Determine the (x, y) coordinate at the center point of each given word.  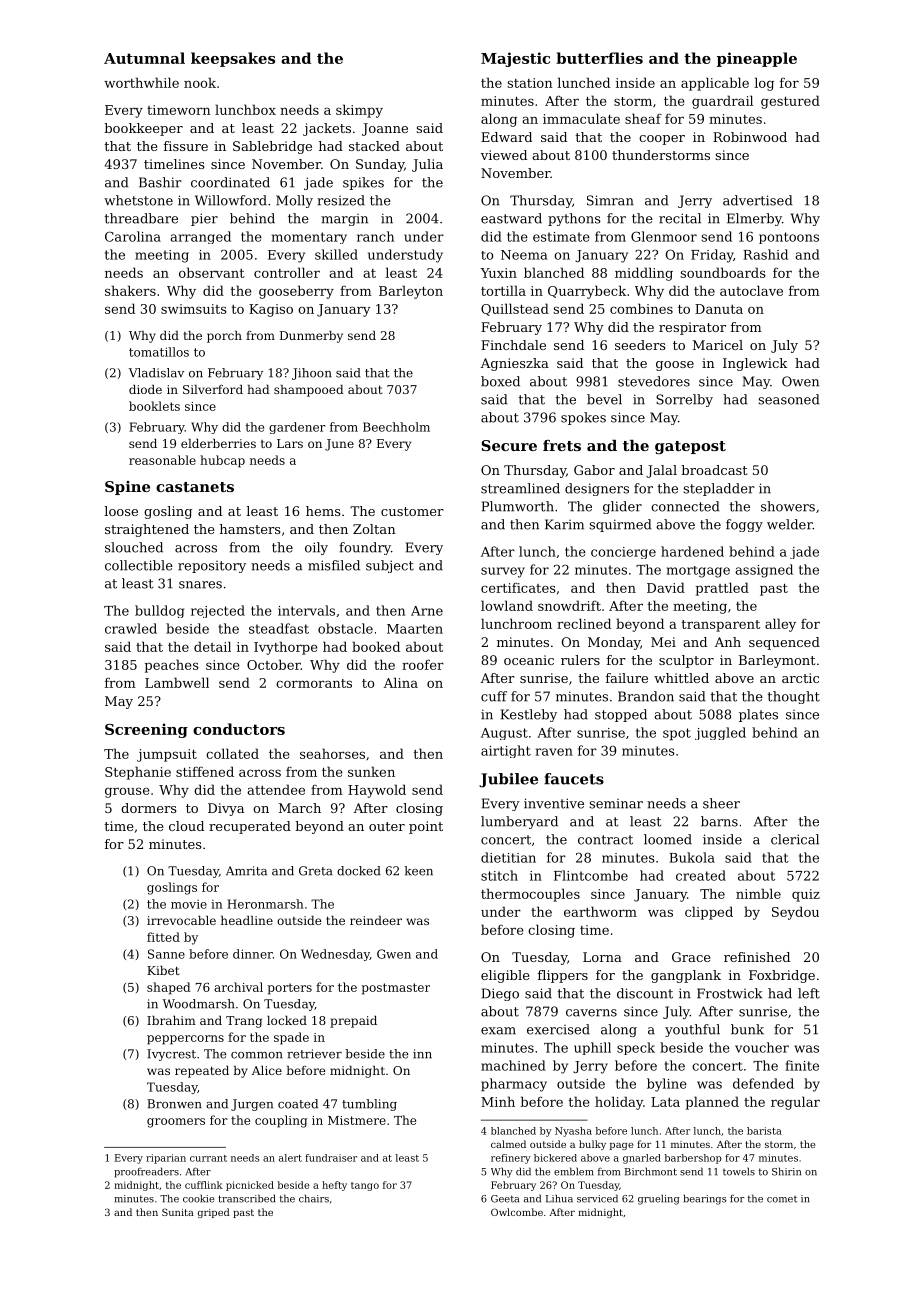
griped (214, 1213)
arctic (800, 678)
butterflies (599, 58)
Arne (427, 611)
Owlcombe (517, 1212)
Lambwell (177, 682)
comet (782, 1199)
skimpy (359, 111)
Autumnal (144, 58)
